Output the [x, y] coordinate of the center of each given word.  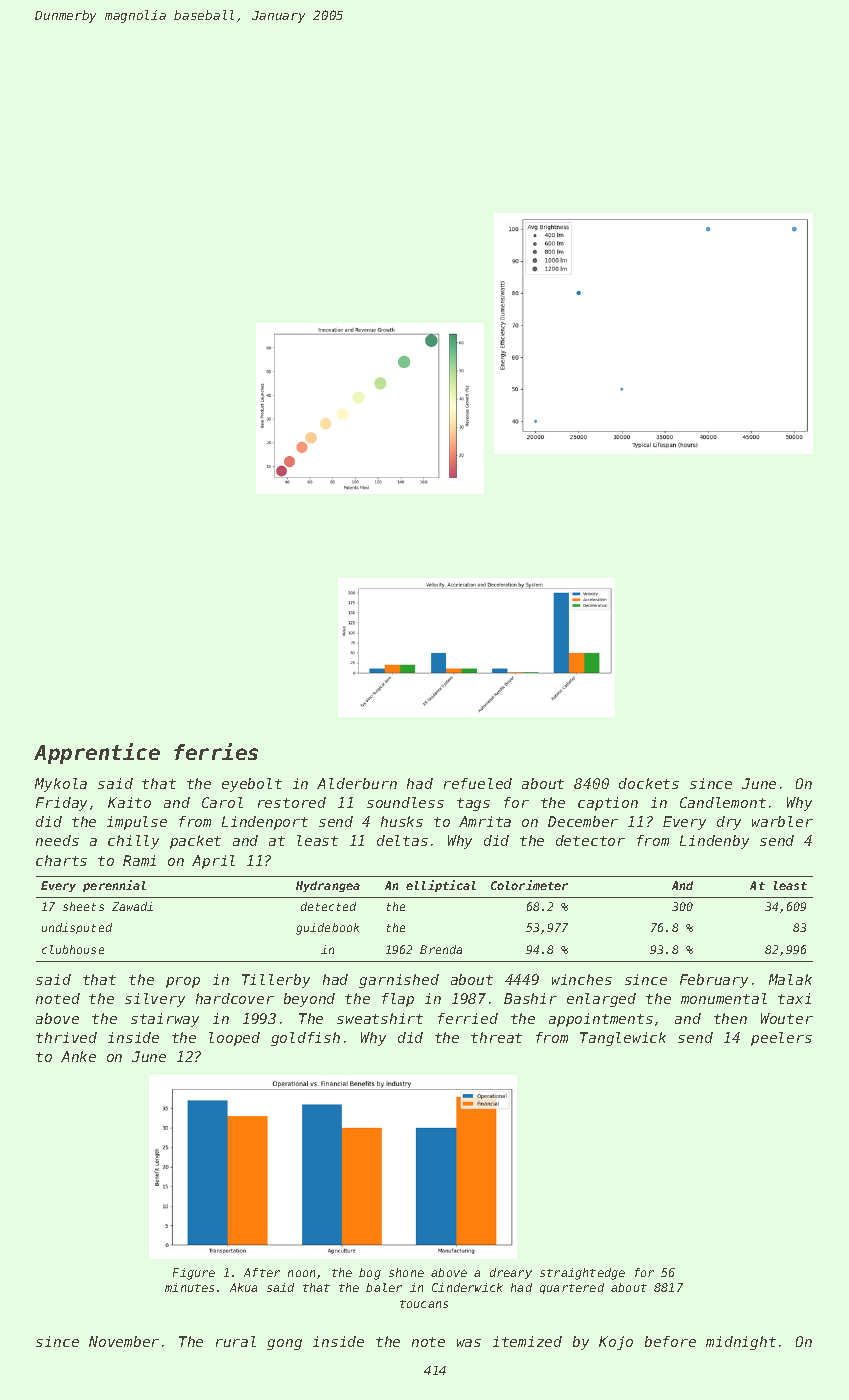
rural [236, 1341]
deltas [402, 840]
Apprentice [97, 753]
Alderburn [357, 783]
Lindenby [714, 842]
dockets [649, 783]
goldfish [305, 1039]
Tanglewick [623, 1039]
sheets [83, 906]
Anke [78, 1056]
